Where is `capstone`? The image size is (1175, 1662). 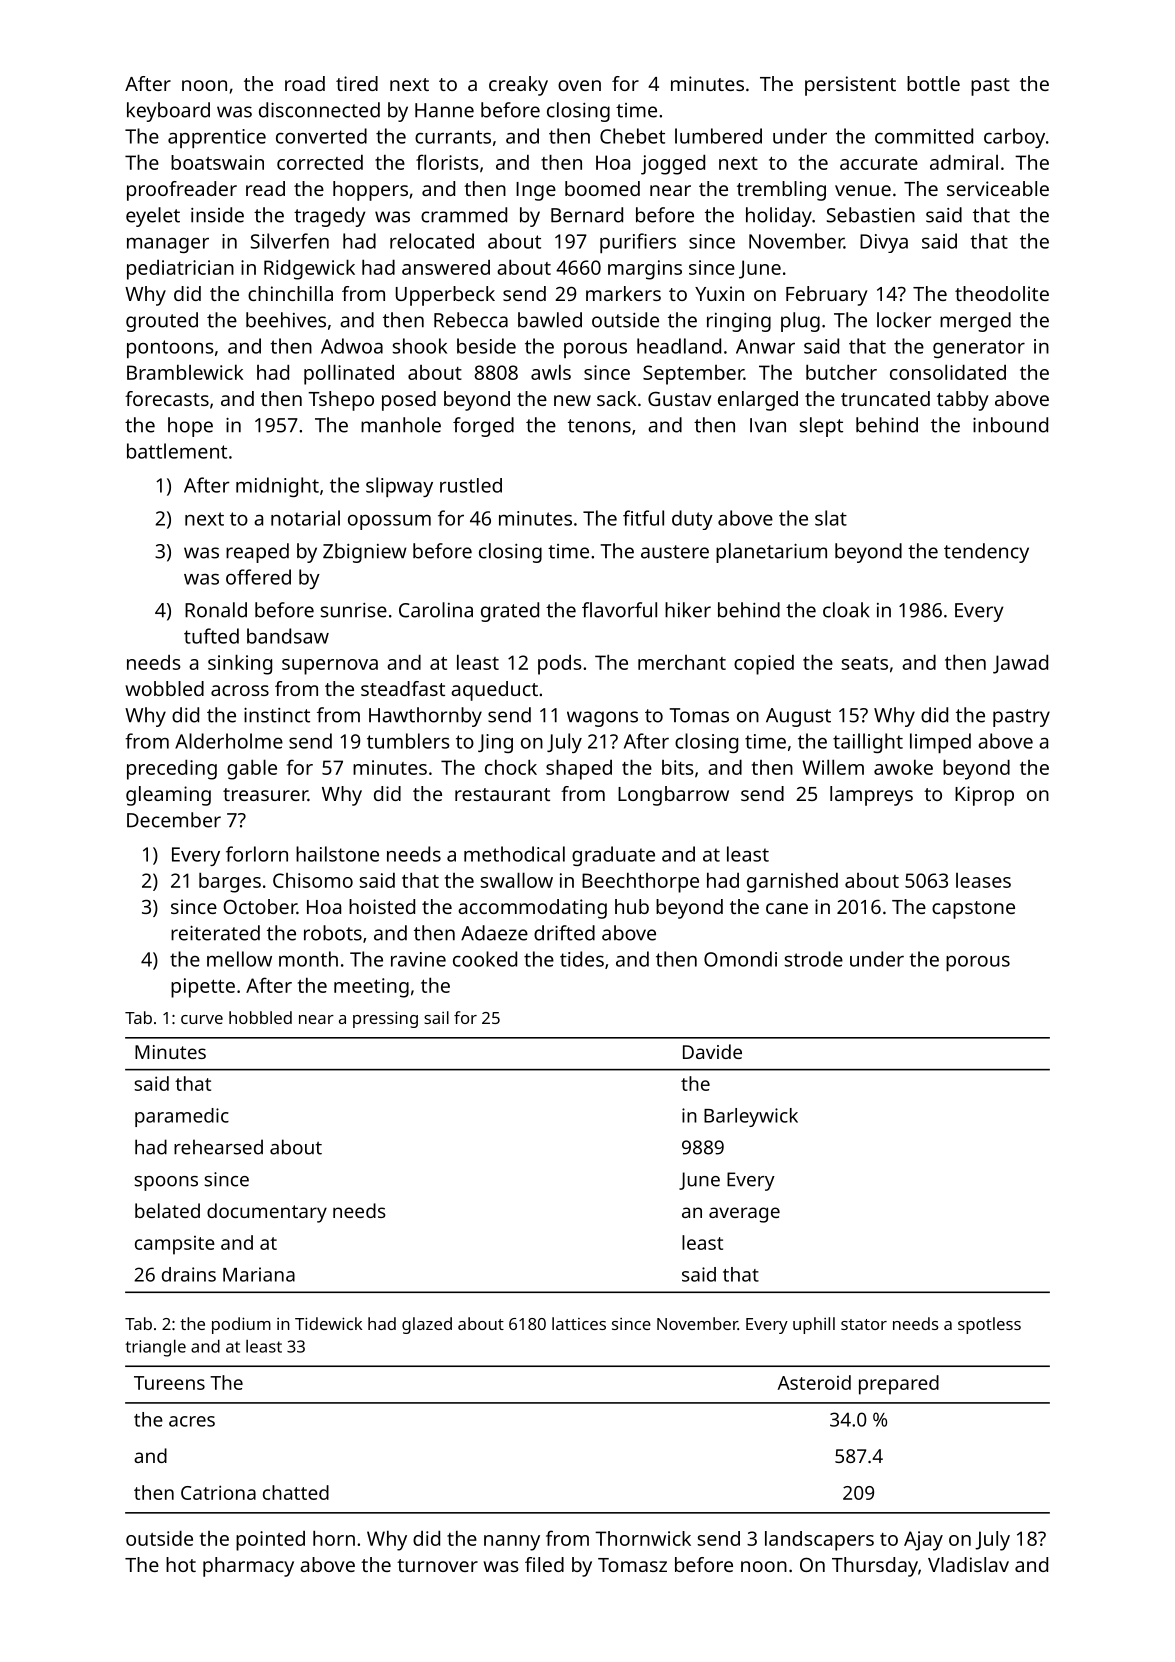
capstone is located at coordinates (973, 910).
